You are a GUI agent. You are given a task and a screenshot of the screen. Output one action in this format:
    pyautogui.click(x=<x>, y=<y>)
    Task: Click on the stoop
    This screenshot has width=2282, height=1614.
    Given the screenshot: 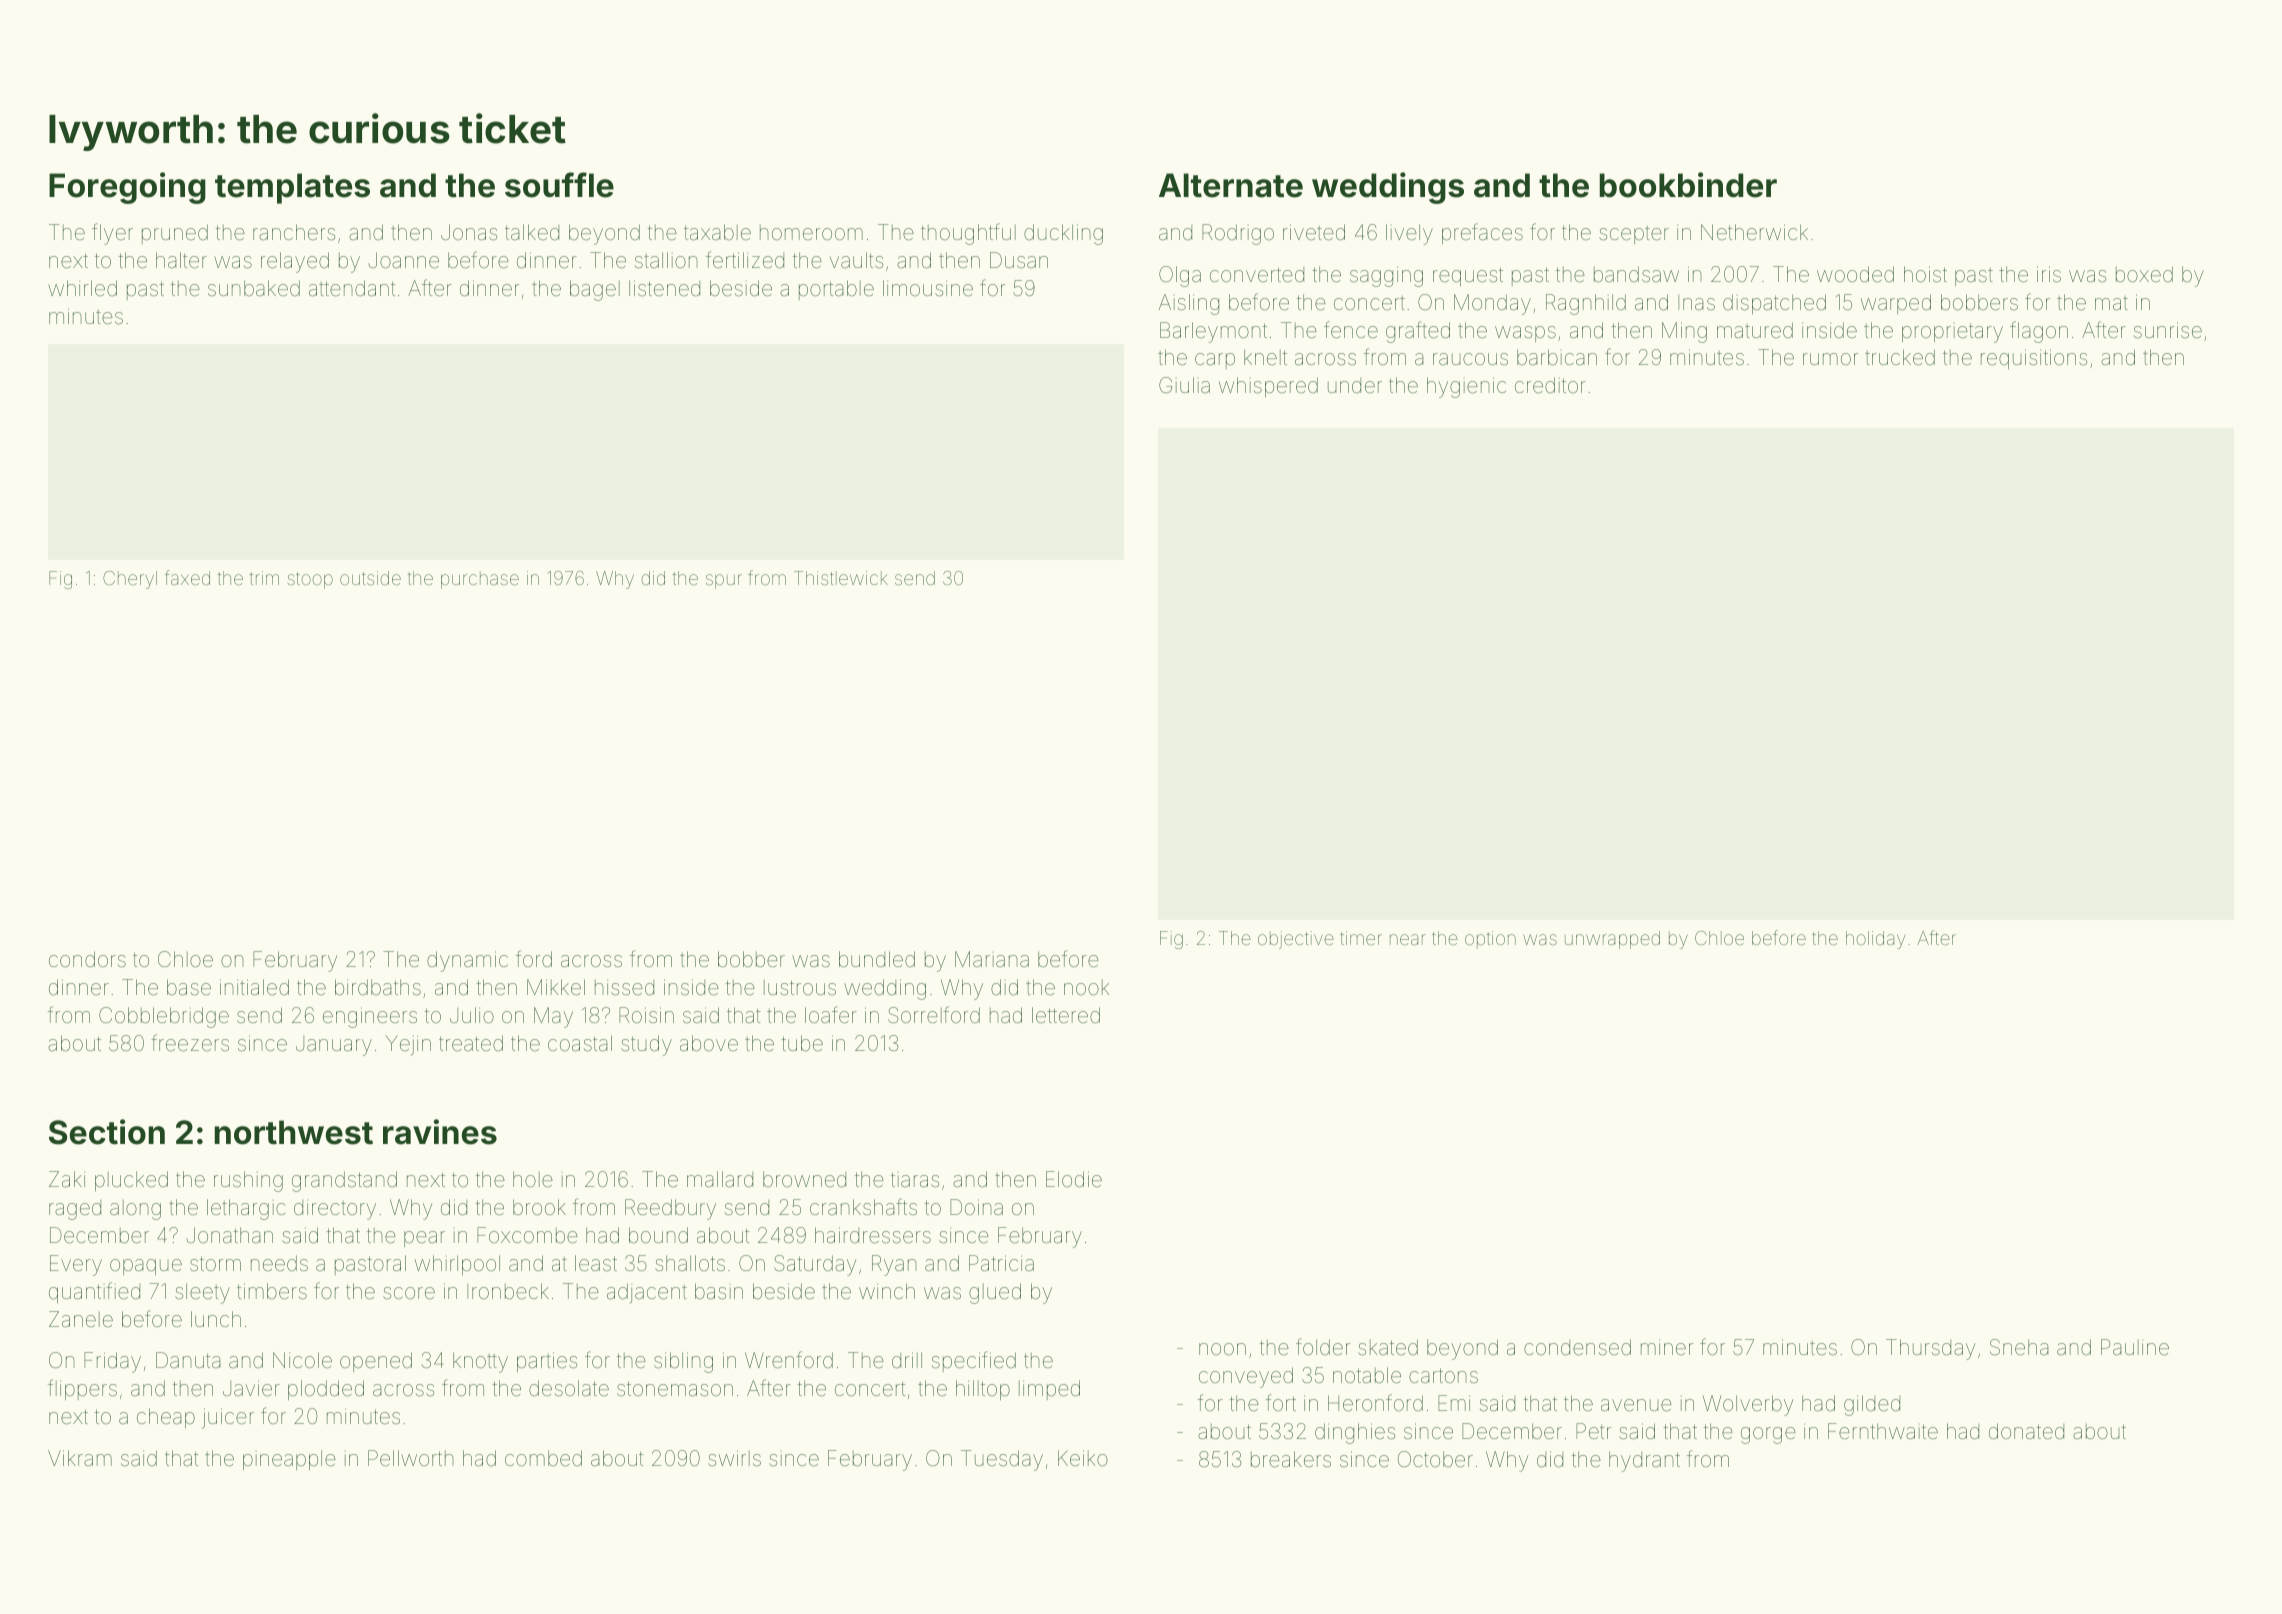 What is the action you would take?
    pyautogui.click(x=310, y=580)
